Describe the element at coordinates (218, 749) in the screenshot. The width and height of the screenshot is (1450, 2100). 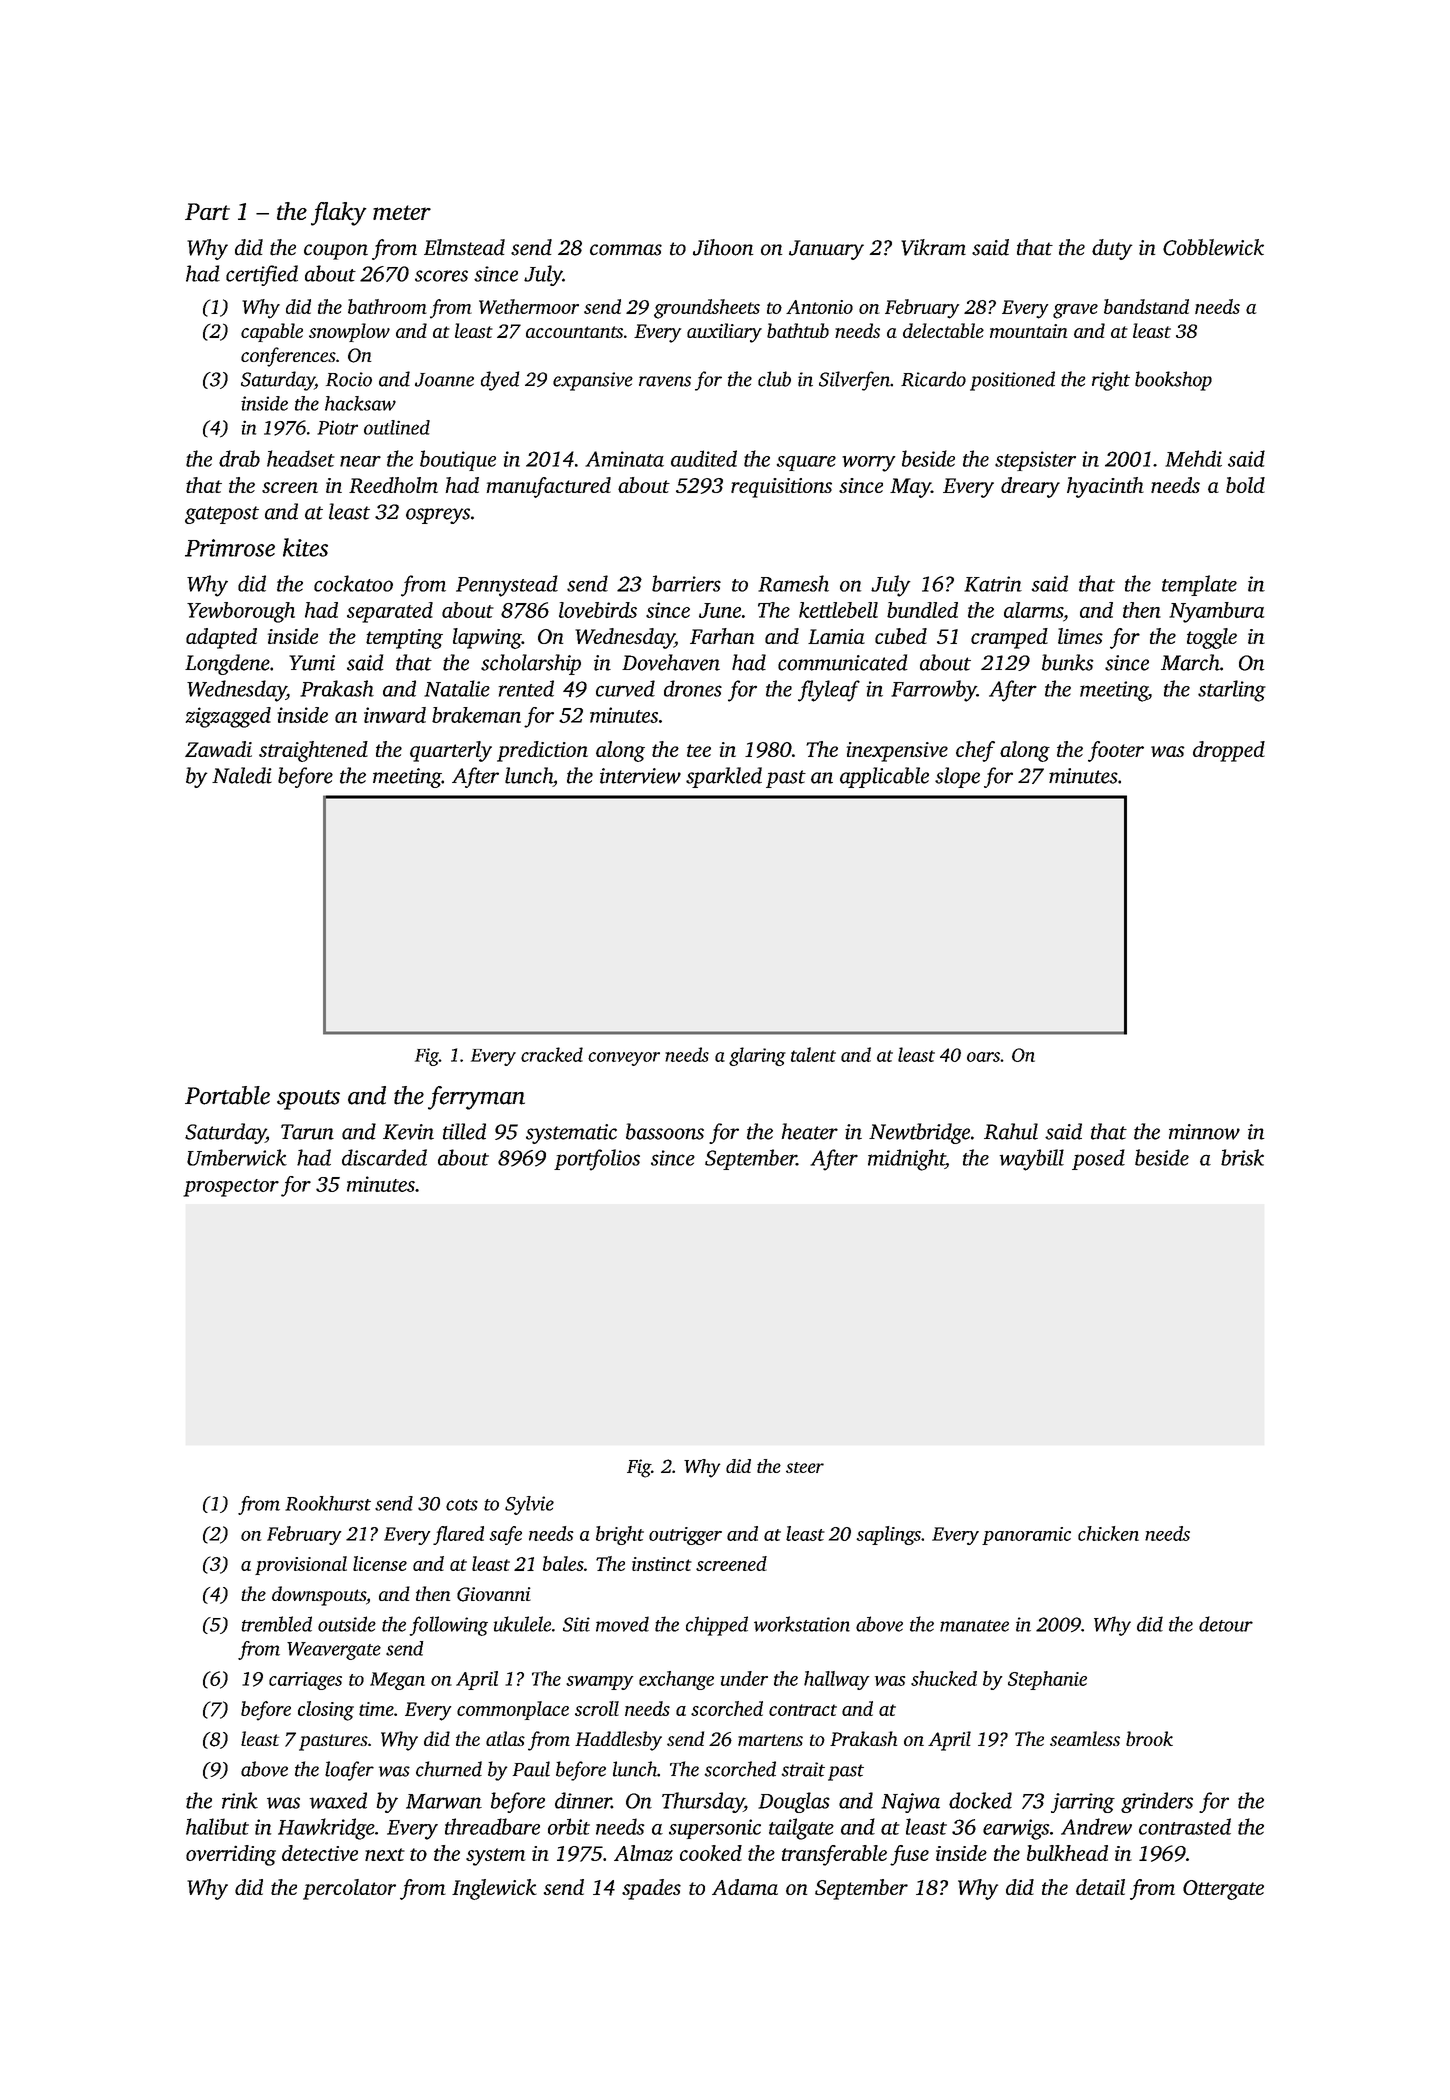
I see `Zawadi` at that location.
